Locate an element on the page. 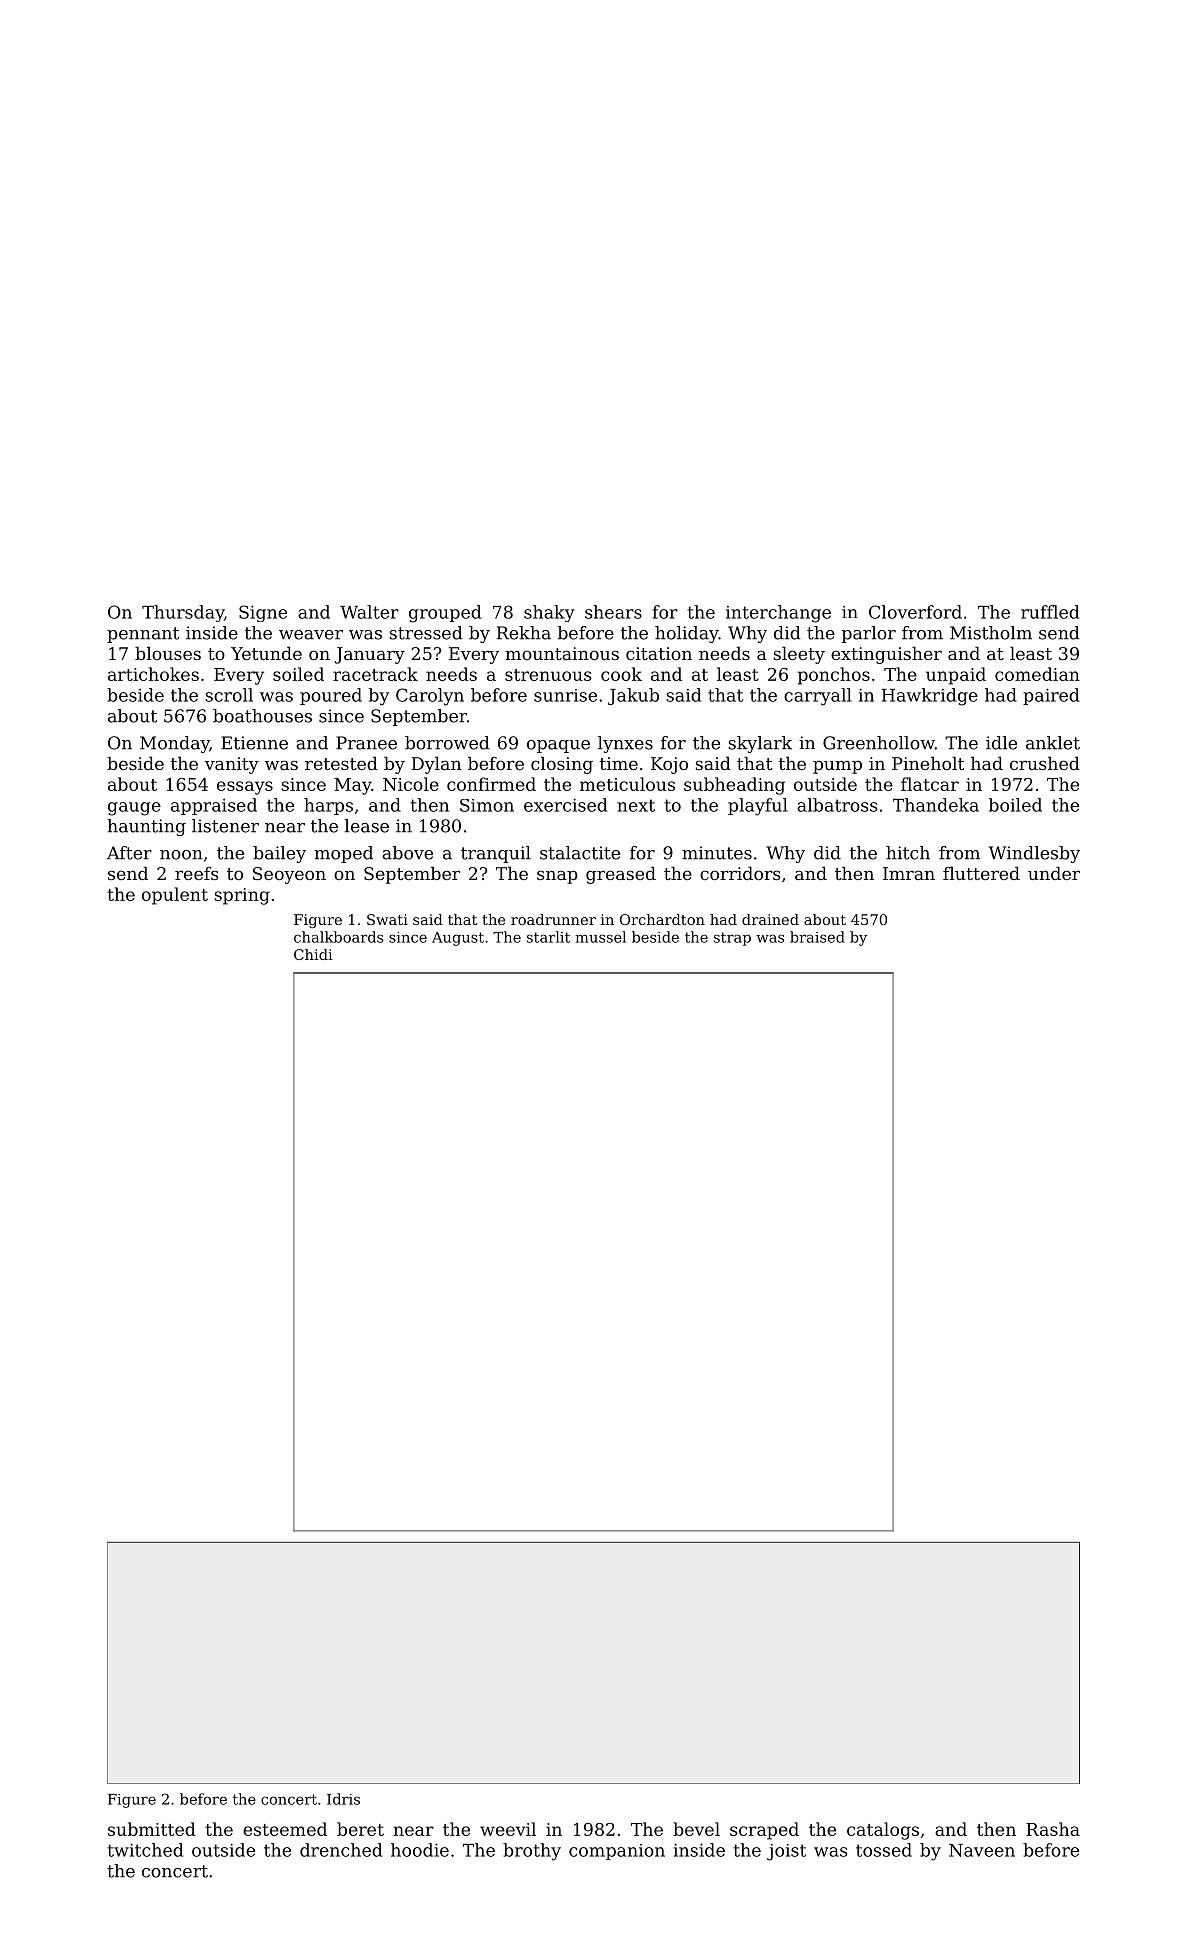  twitched is located at coordinates (145, 1850).
